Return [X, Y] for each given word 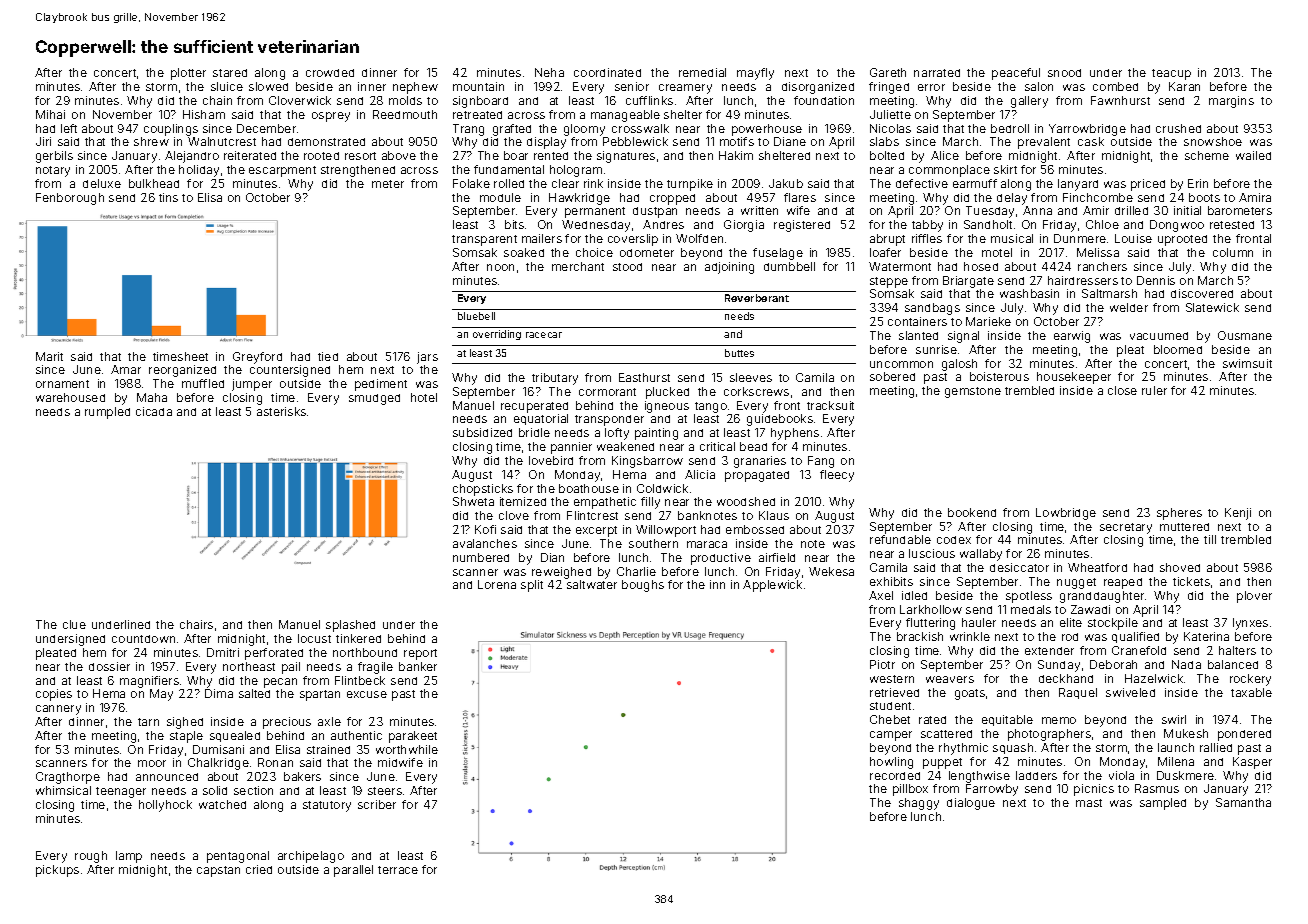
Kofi [485, 529]
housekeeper [1074, 378]
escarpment [282, 171]
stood [627, 267]
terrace [398, 870]
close [1122, 390]
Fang [821, 462]
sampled [1163, 804]
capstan [218, 871]
